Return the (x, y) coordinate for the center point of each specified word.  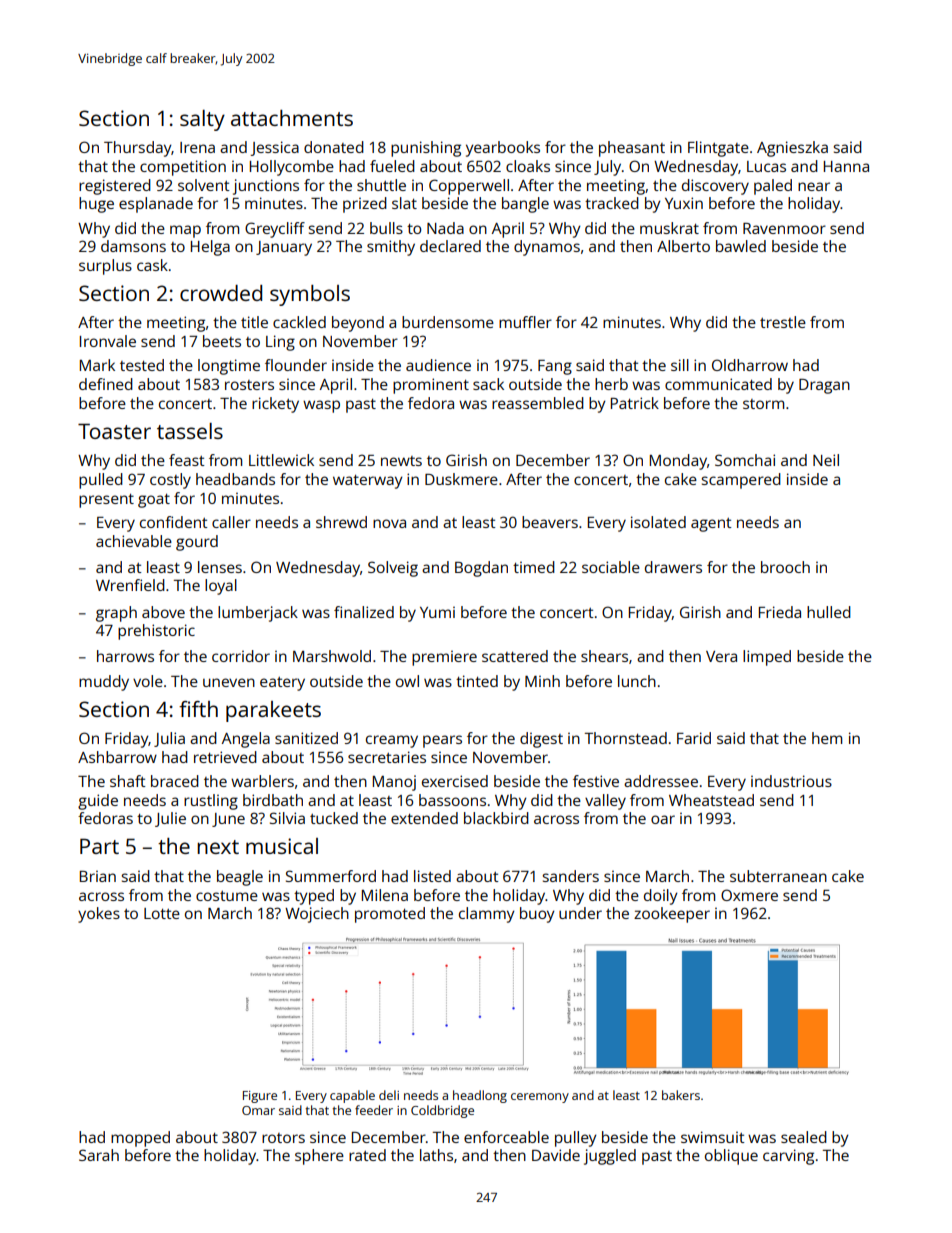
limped (767, 658)
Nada (445, 228)
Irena (197, 147)
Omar (258, 1110)
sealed (804, 1137)
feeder (374, 1110)
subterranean (778, 876)
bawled (741, 246)
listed (432, 876)
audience (438, 365)
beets (222, 341)
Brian (98, 876)
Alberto (683, 246)
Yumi (437, 612)
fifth (198, 709)
